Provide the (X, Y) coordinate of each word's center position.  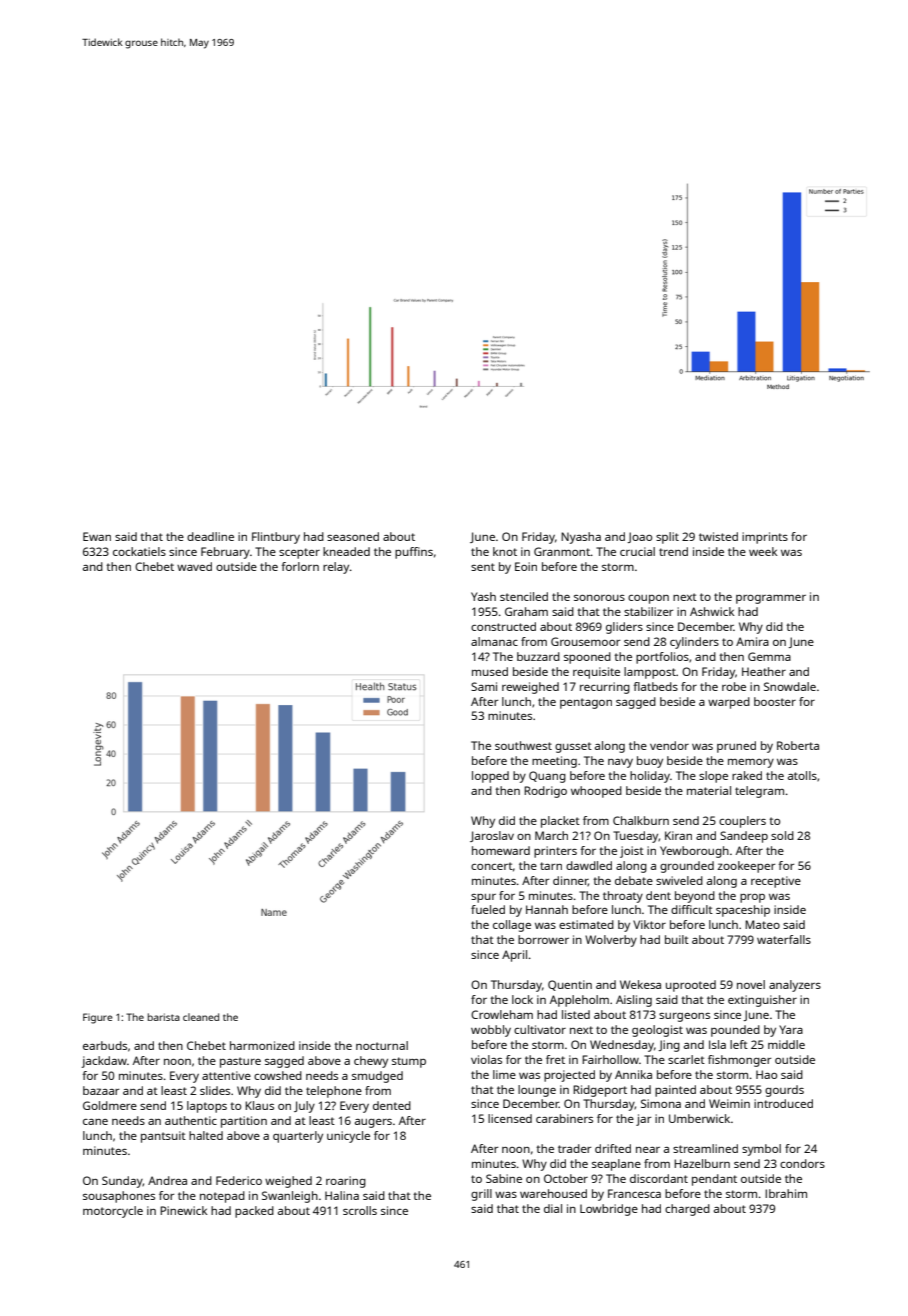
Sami (484, 686)
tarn (551, 866)
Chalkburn (641, 820)
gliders (624, 628)
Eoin (526, 566)
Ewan (97, 536)
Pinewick (183, 1210)
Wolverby (611, 941)
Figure (98, 1018)
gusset (573, 747)
